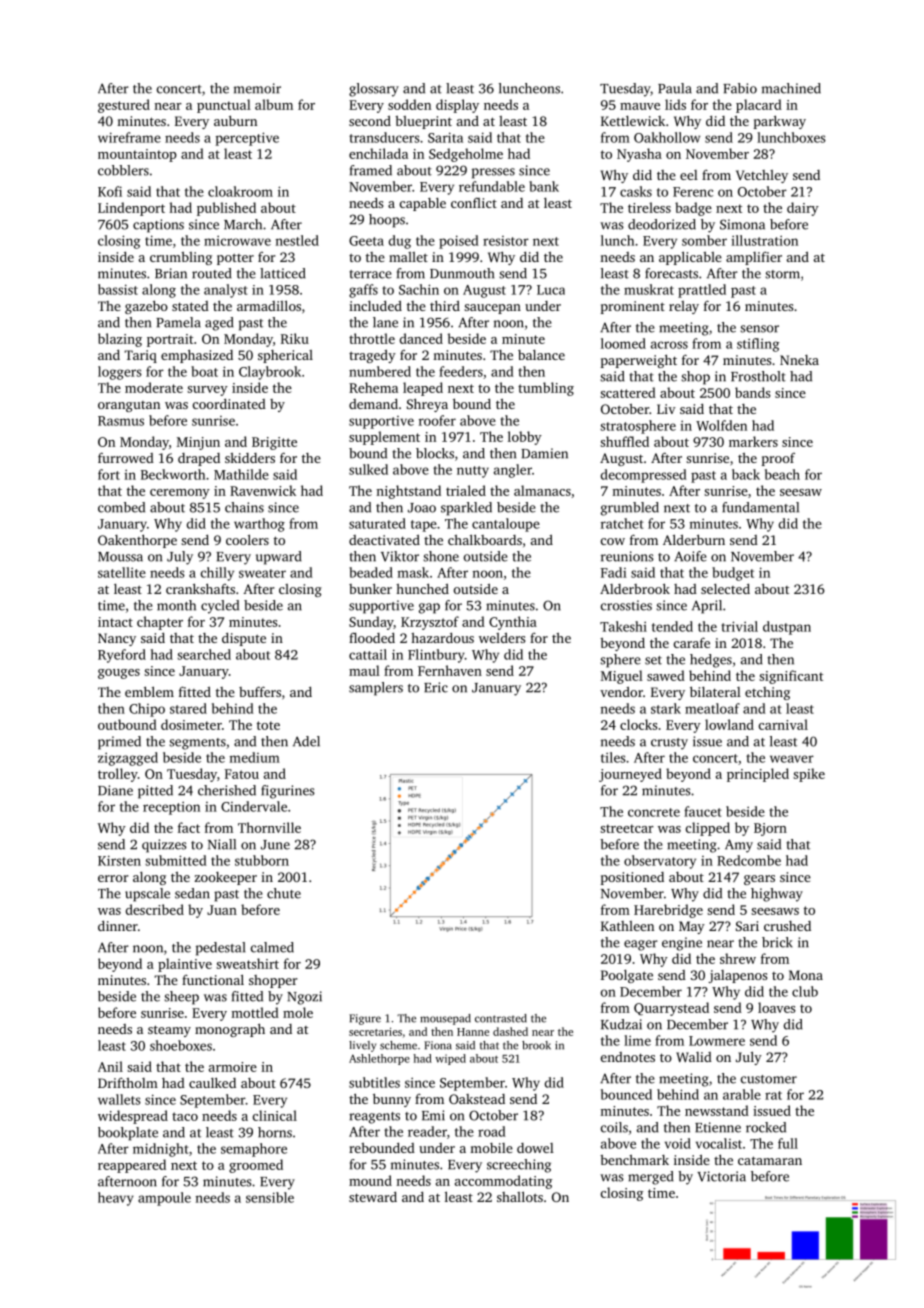  Describe the element at coordinates (445, 1019) in the screenshot. I see `mousepad` at that location.
